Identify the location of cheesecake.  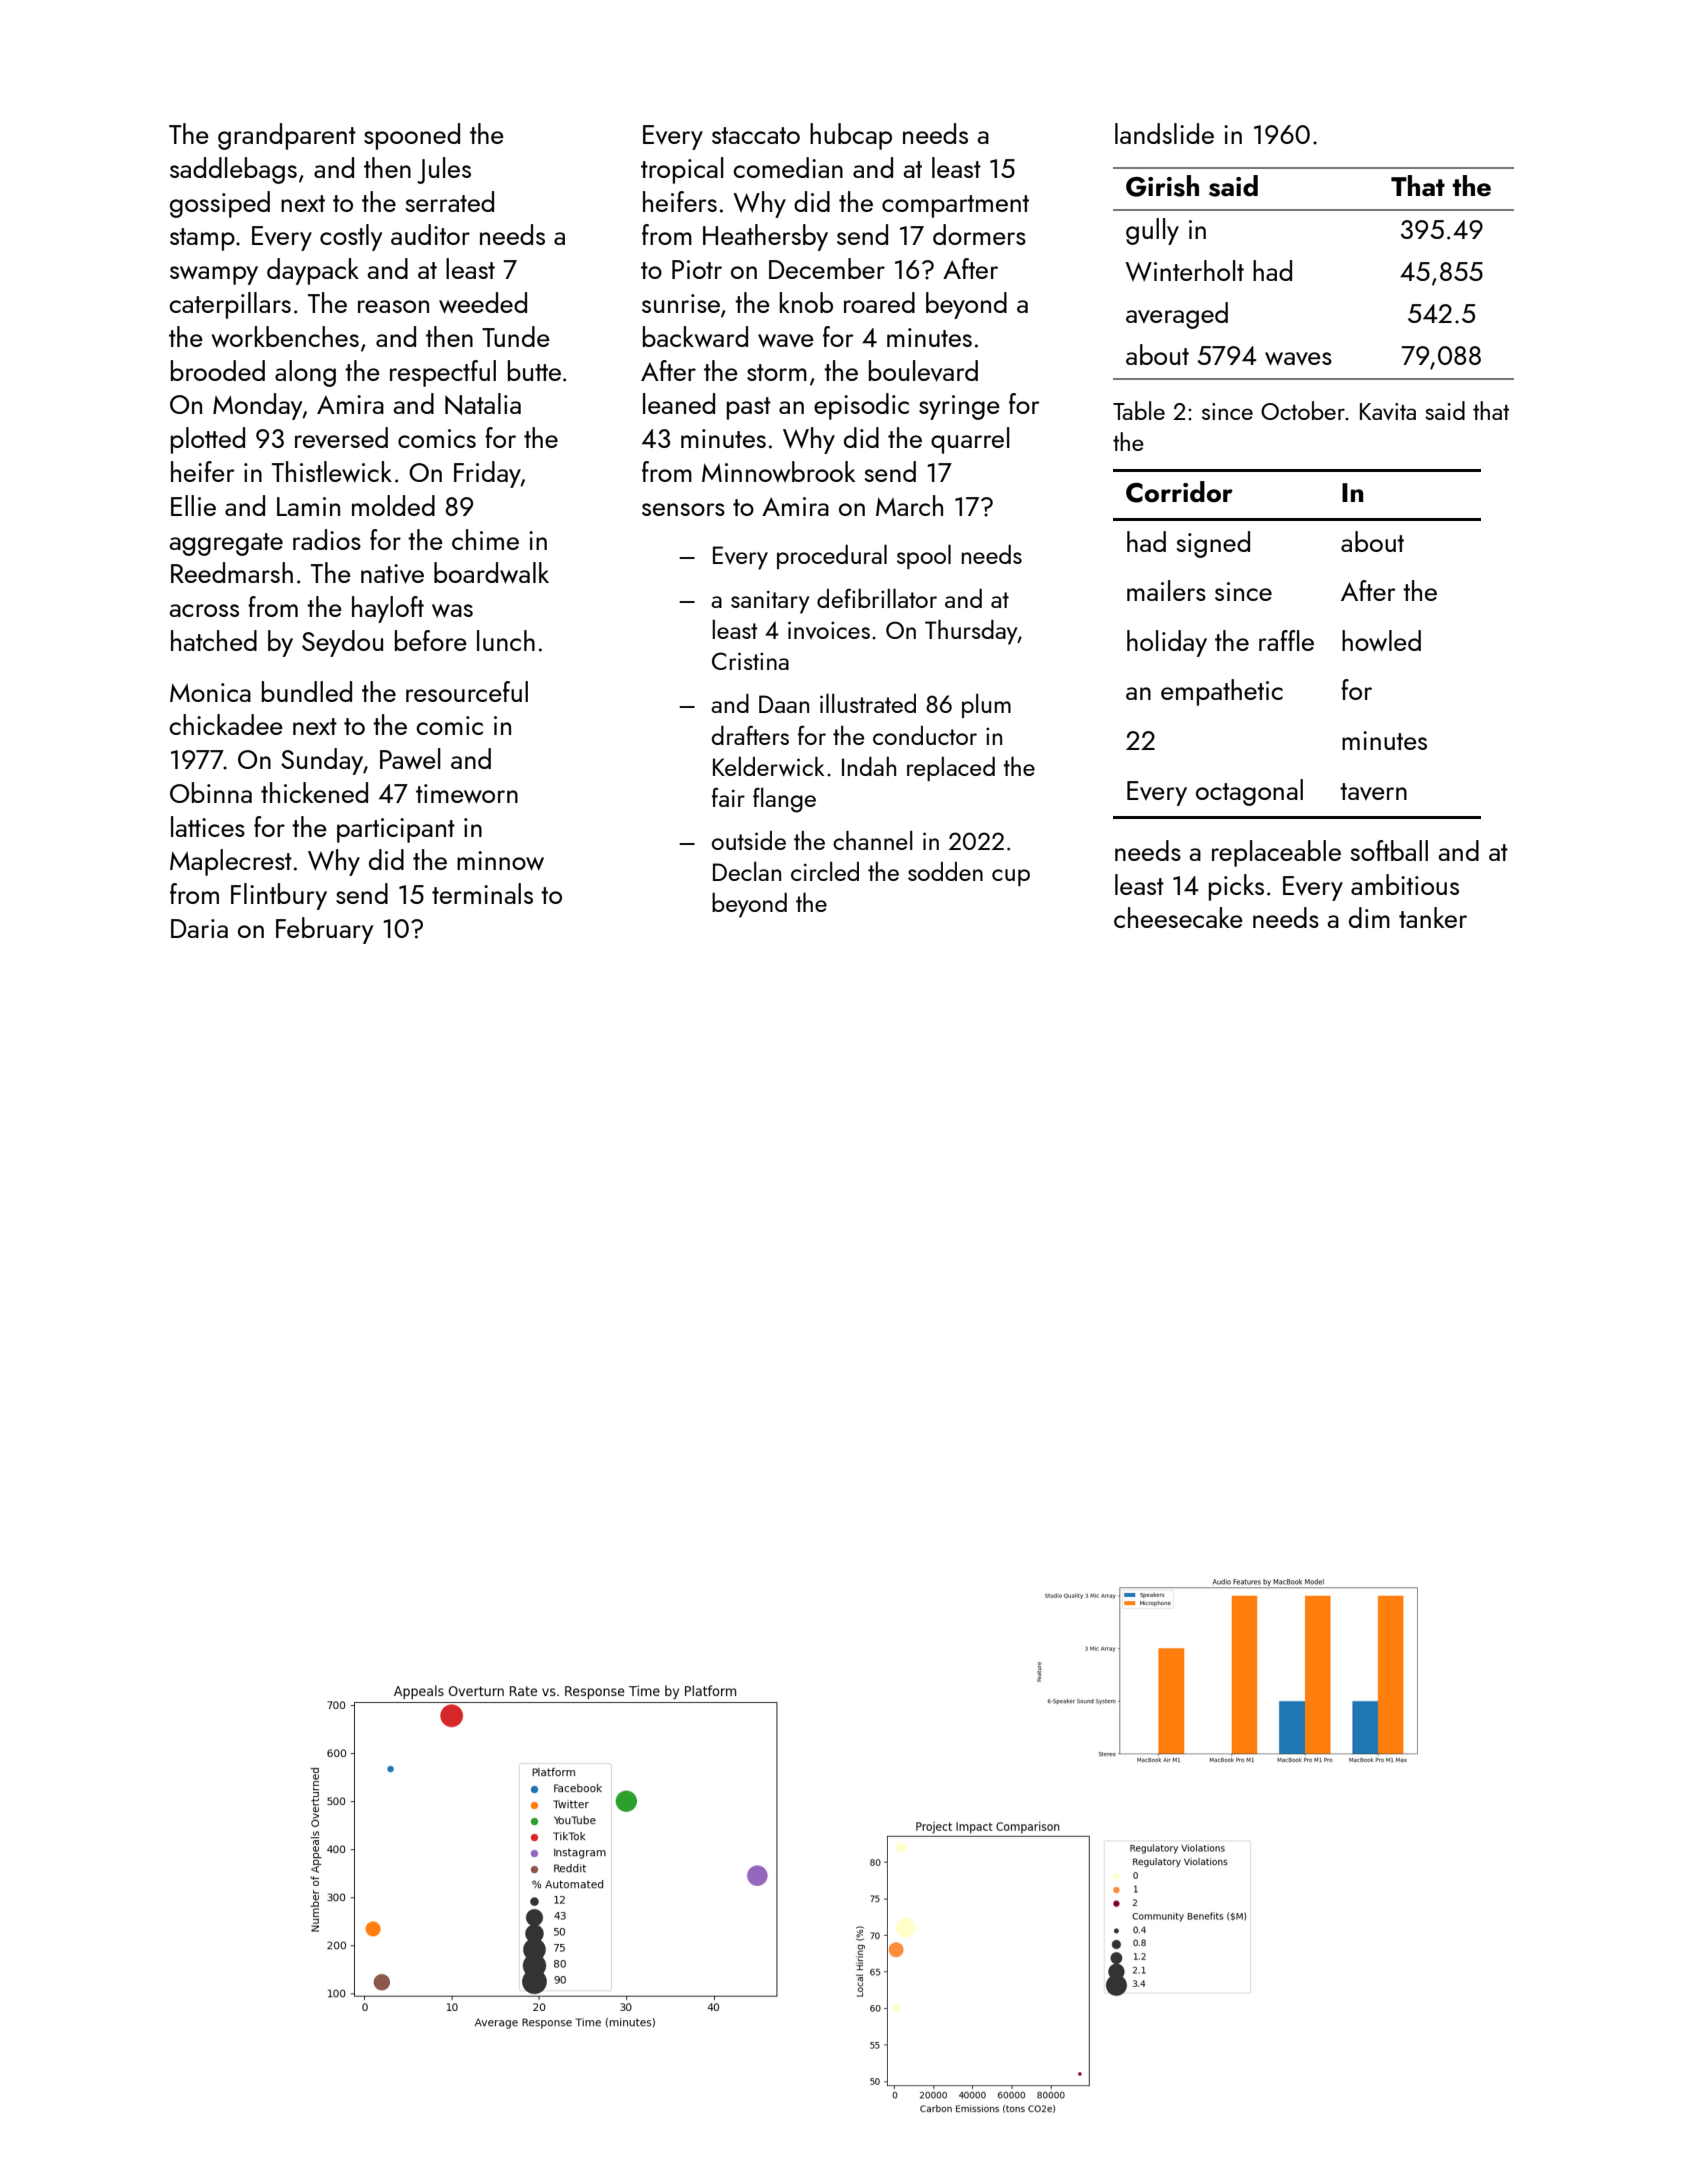
(1178, 917).
